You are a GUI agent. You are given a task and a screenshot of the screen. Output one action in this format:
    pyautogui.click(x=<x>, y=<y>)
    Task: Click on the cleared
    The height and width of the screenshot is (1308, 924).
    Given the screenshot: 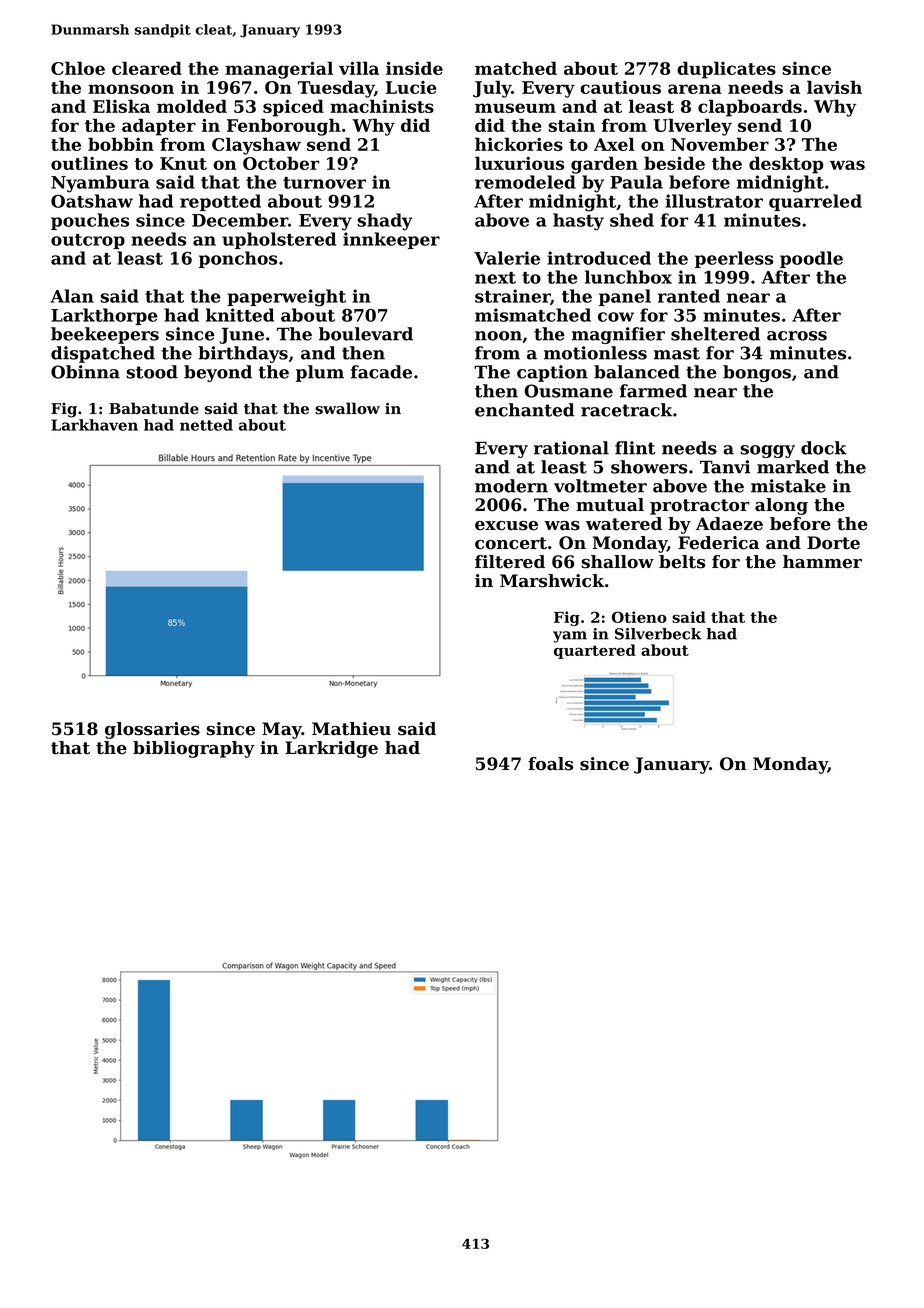 What is the action you would take?
    pyautogui.click(x=147, y=68)
